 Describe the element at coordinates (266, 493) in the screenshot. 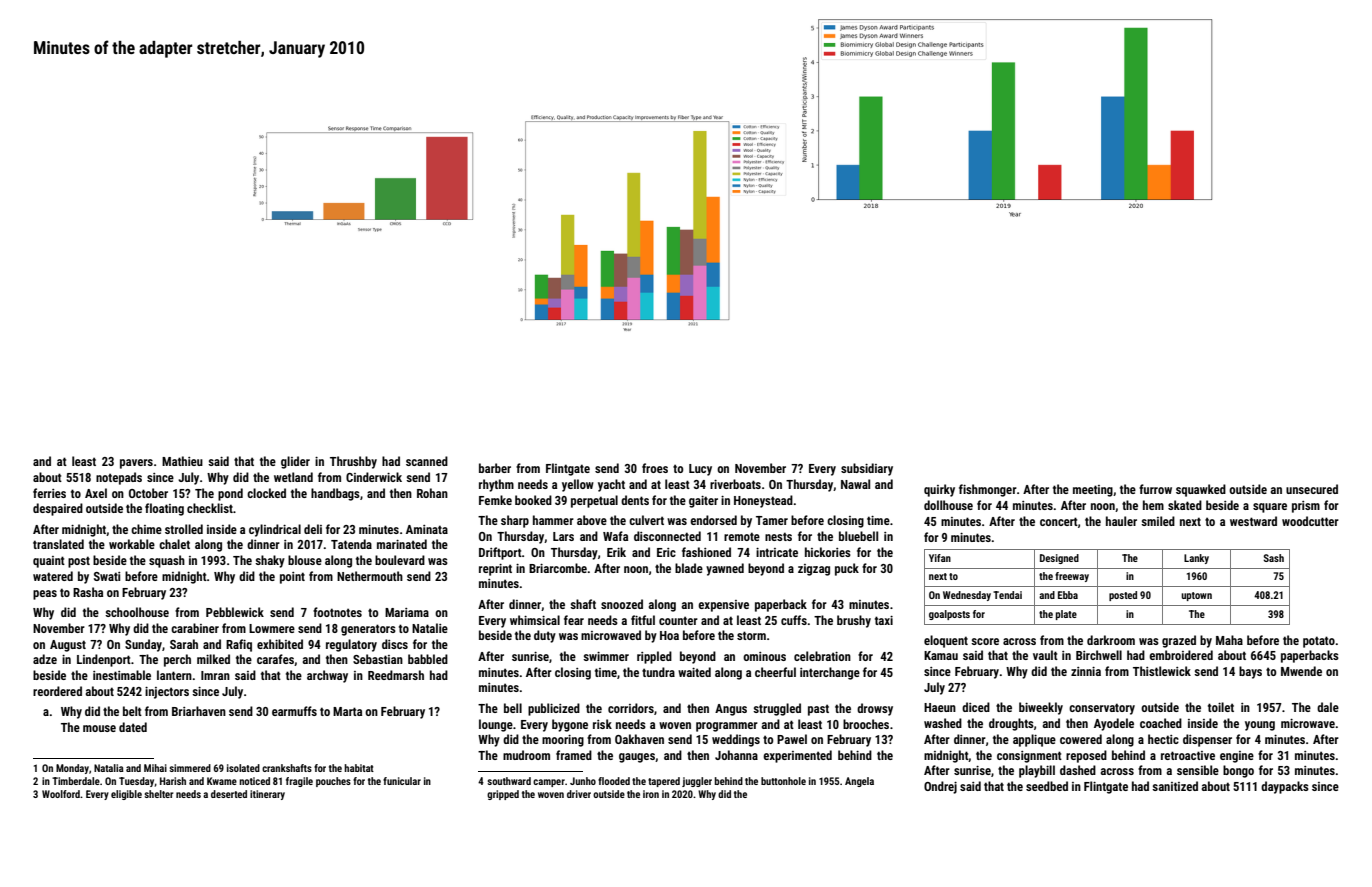

I see `clocked` at that location.
